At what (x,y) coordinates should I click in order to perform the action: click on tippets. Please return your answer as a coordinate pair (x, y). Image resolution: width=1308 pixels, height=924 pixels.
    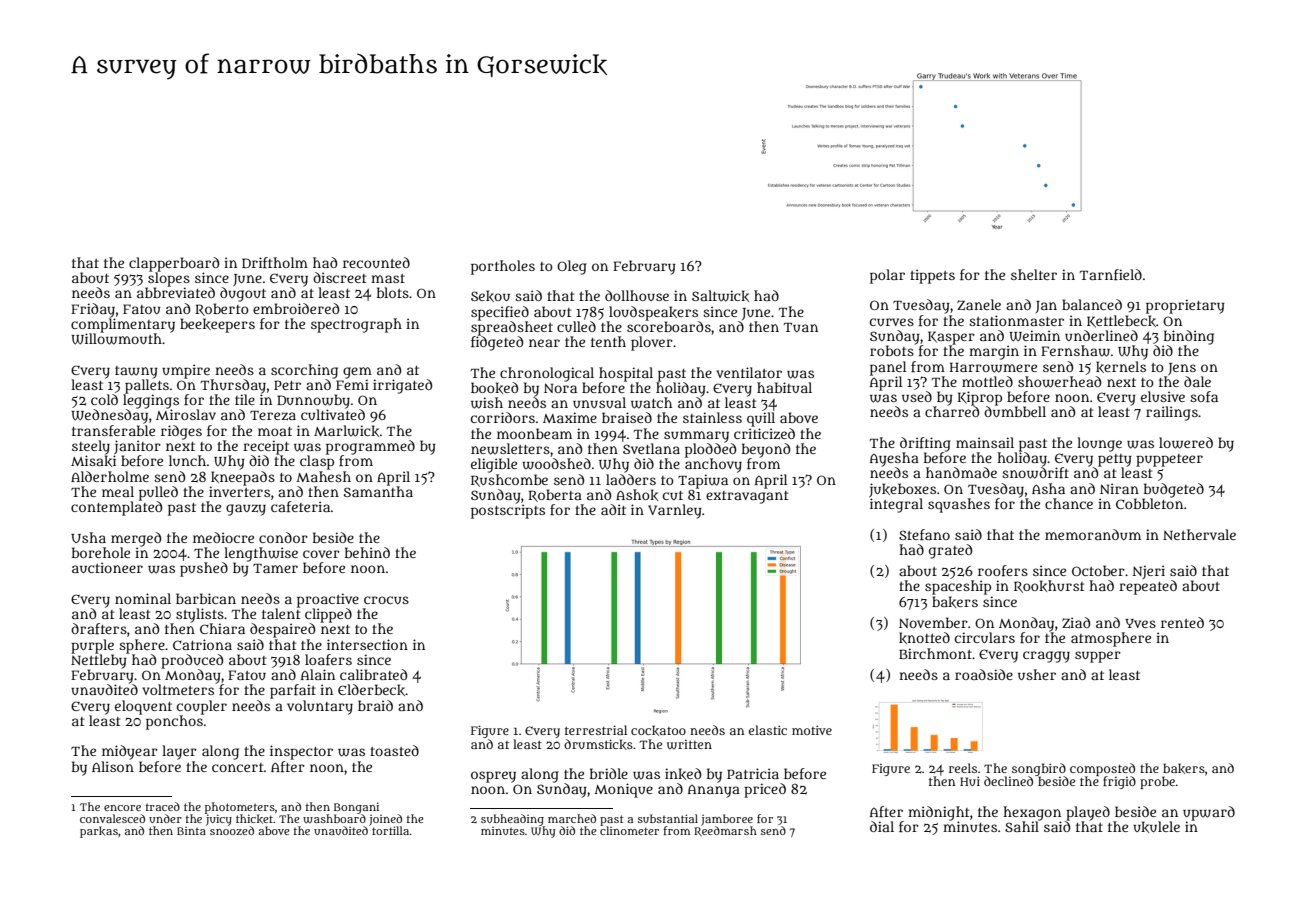
    Looking at the image, I should click on (932, 276).
